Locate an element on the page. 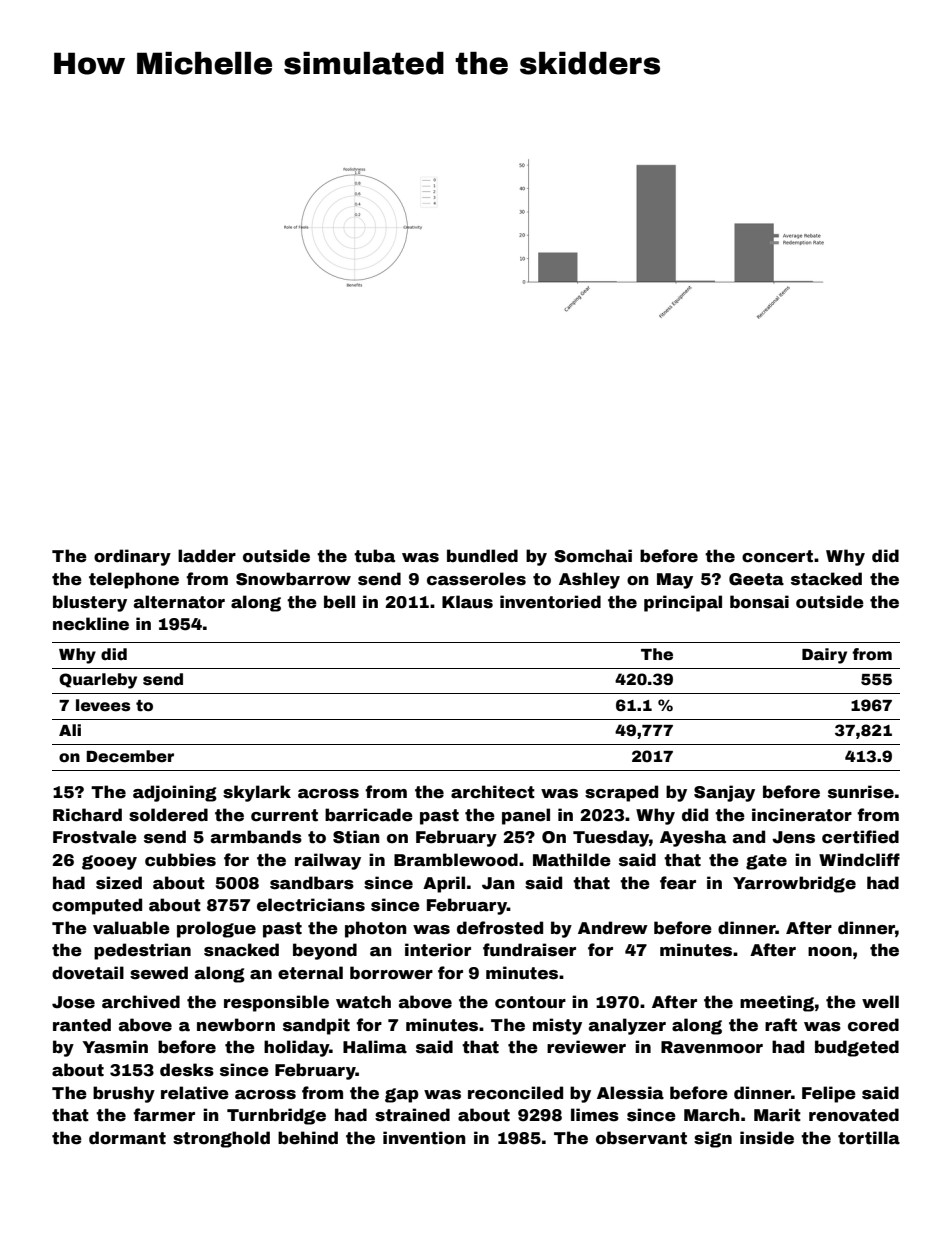 The image size is (952, 1233). scraped is located at coordinates (621, 793).
